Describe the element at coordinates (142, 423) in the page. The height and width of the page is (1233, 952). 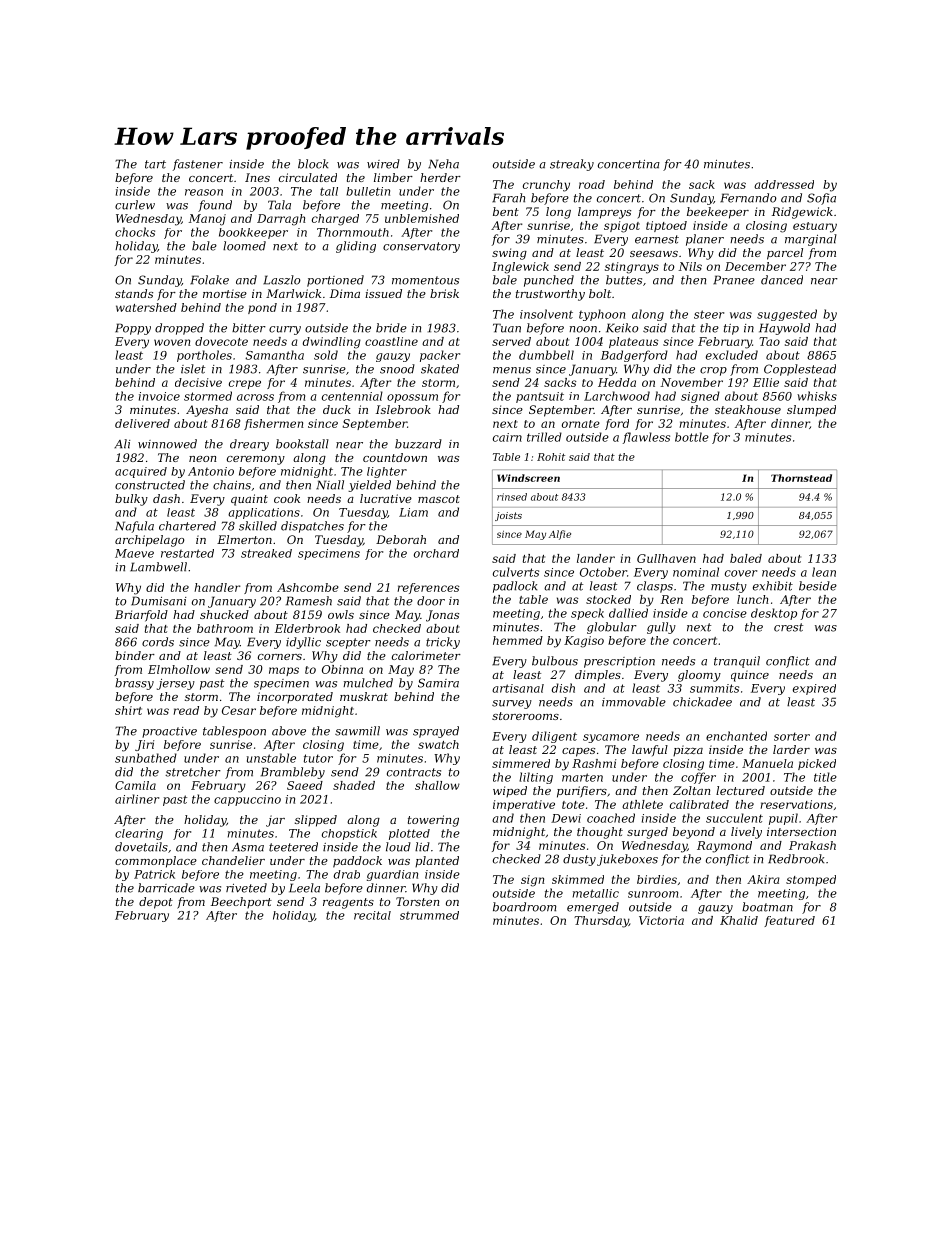
I see `delivered` at that location.
